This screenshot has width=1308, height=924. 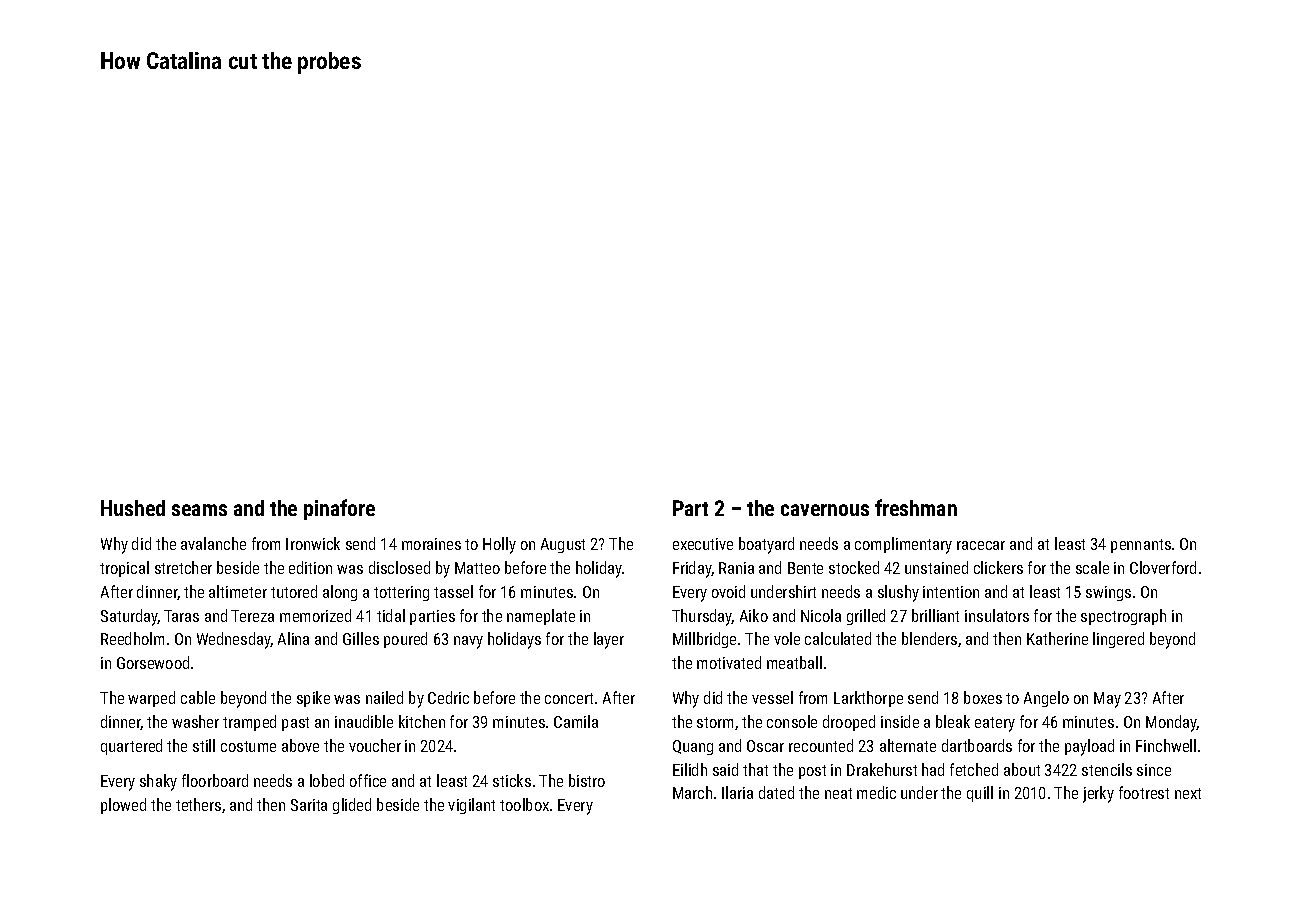 What do you see at coordinates (541, 617) in the screenshot?
I see `nameplate` at bounding box center [541, 617].
